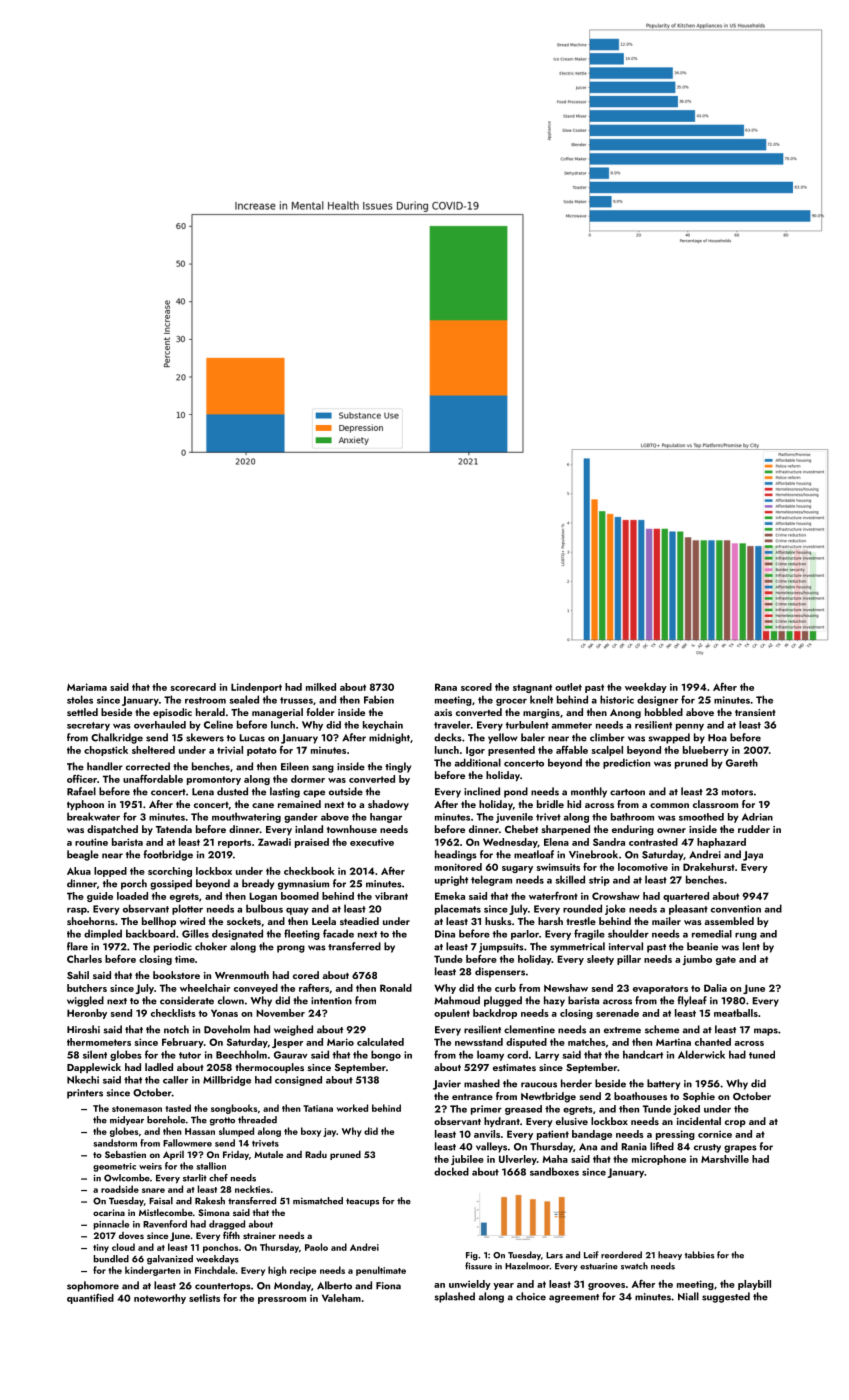 This screenshot has height=1400, width=849. What do you see at coordinates (90, 1299) in the screenshot?
I see `quantified` at bounding box center [90, 1299].
